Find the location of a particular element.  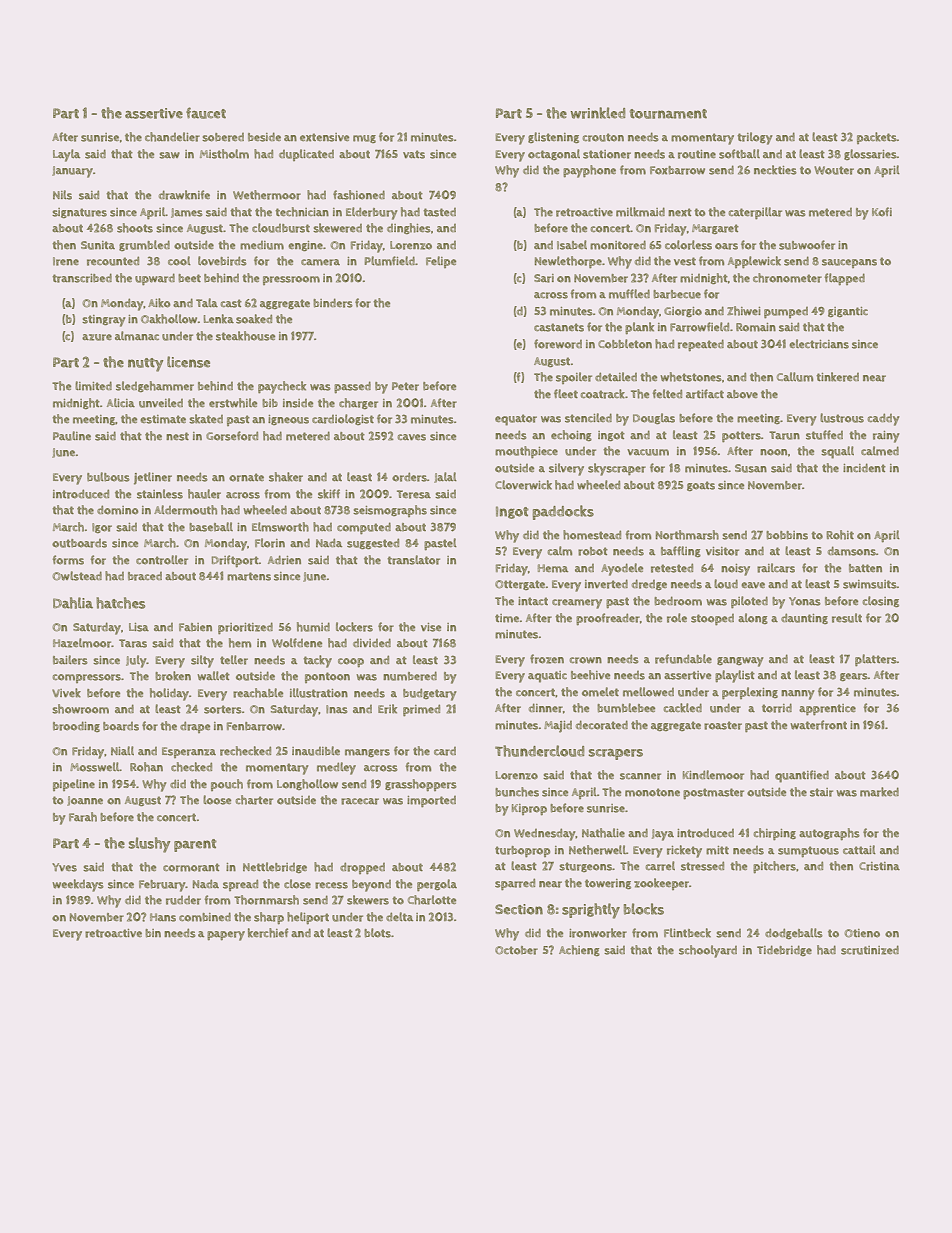

platters is located at coordinates (876, 660).
